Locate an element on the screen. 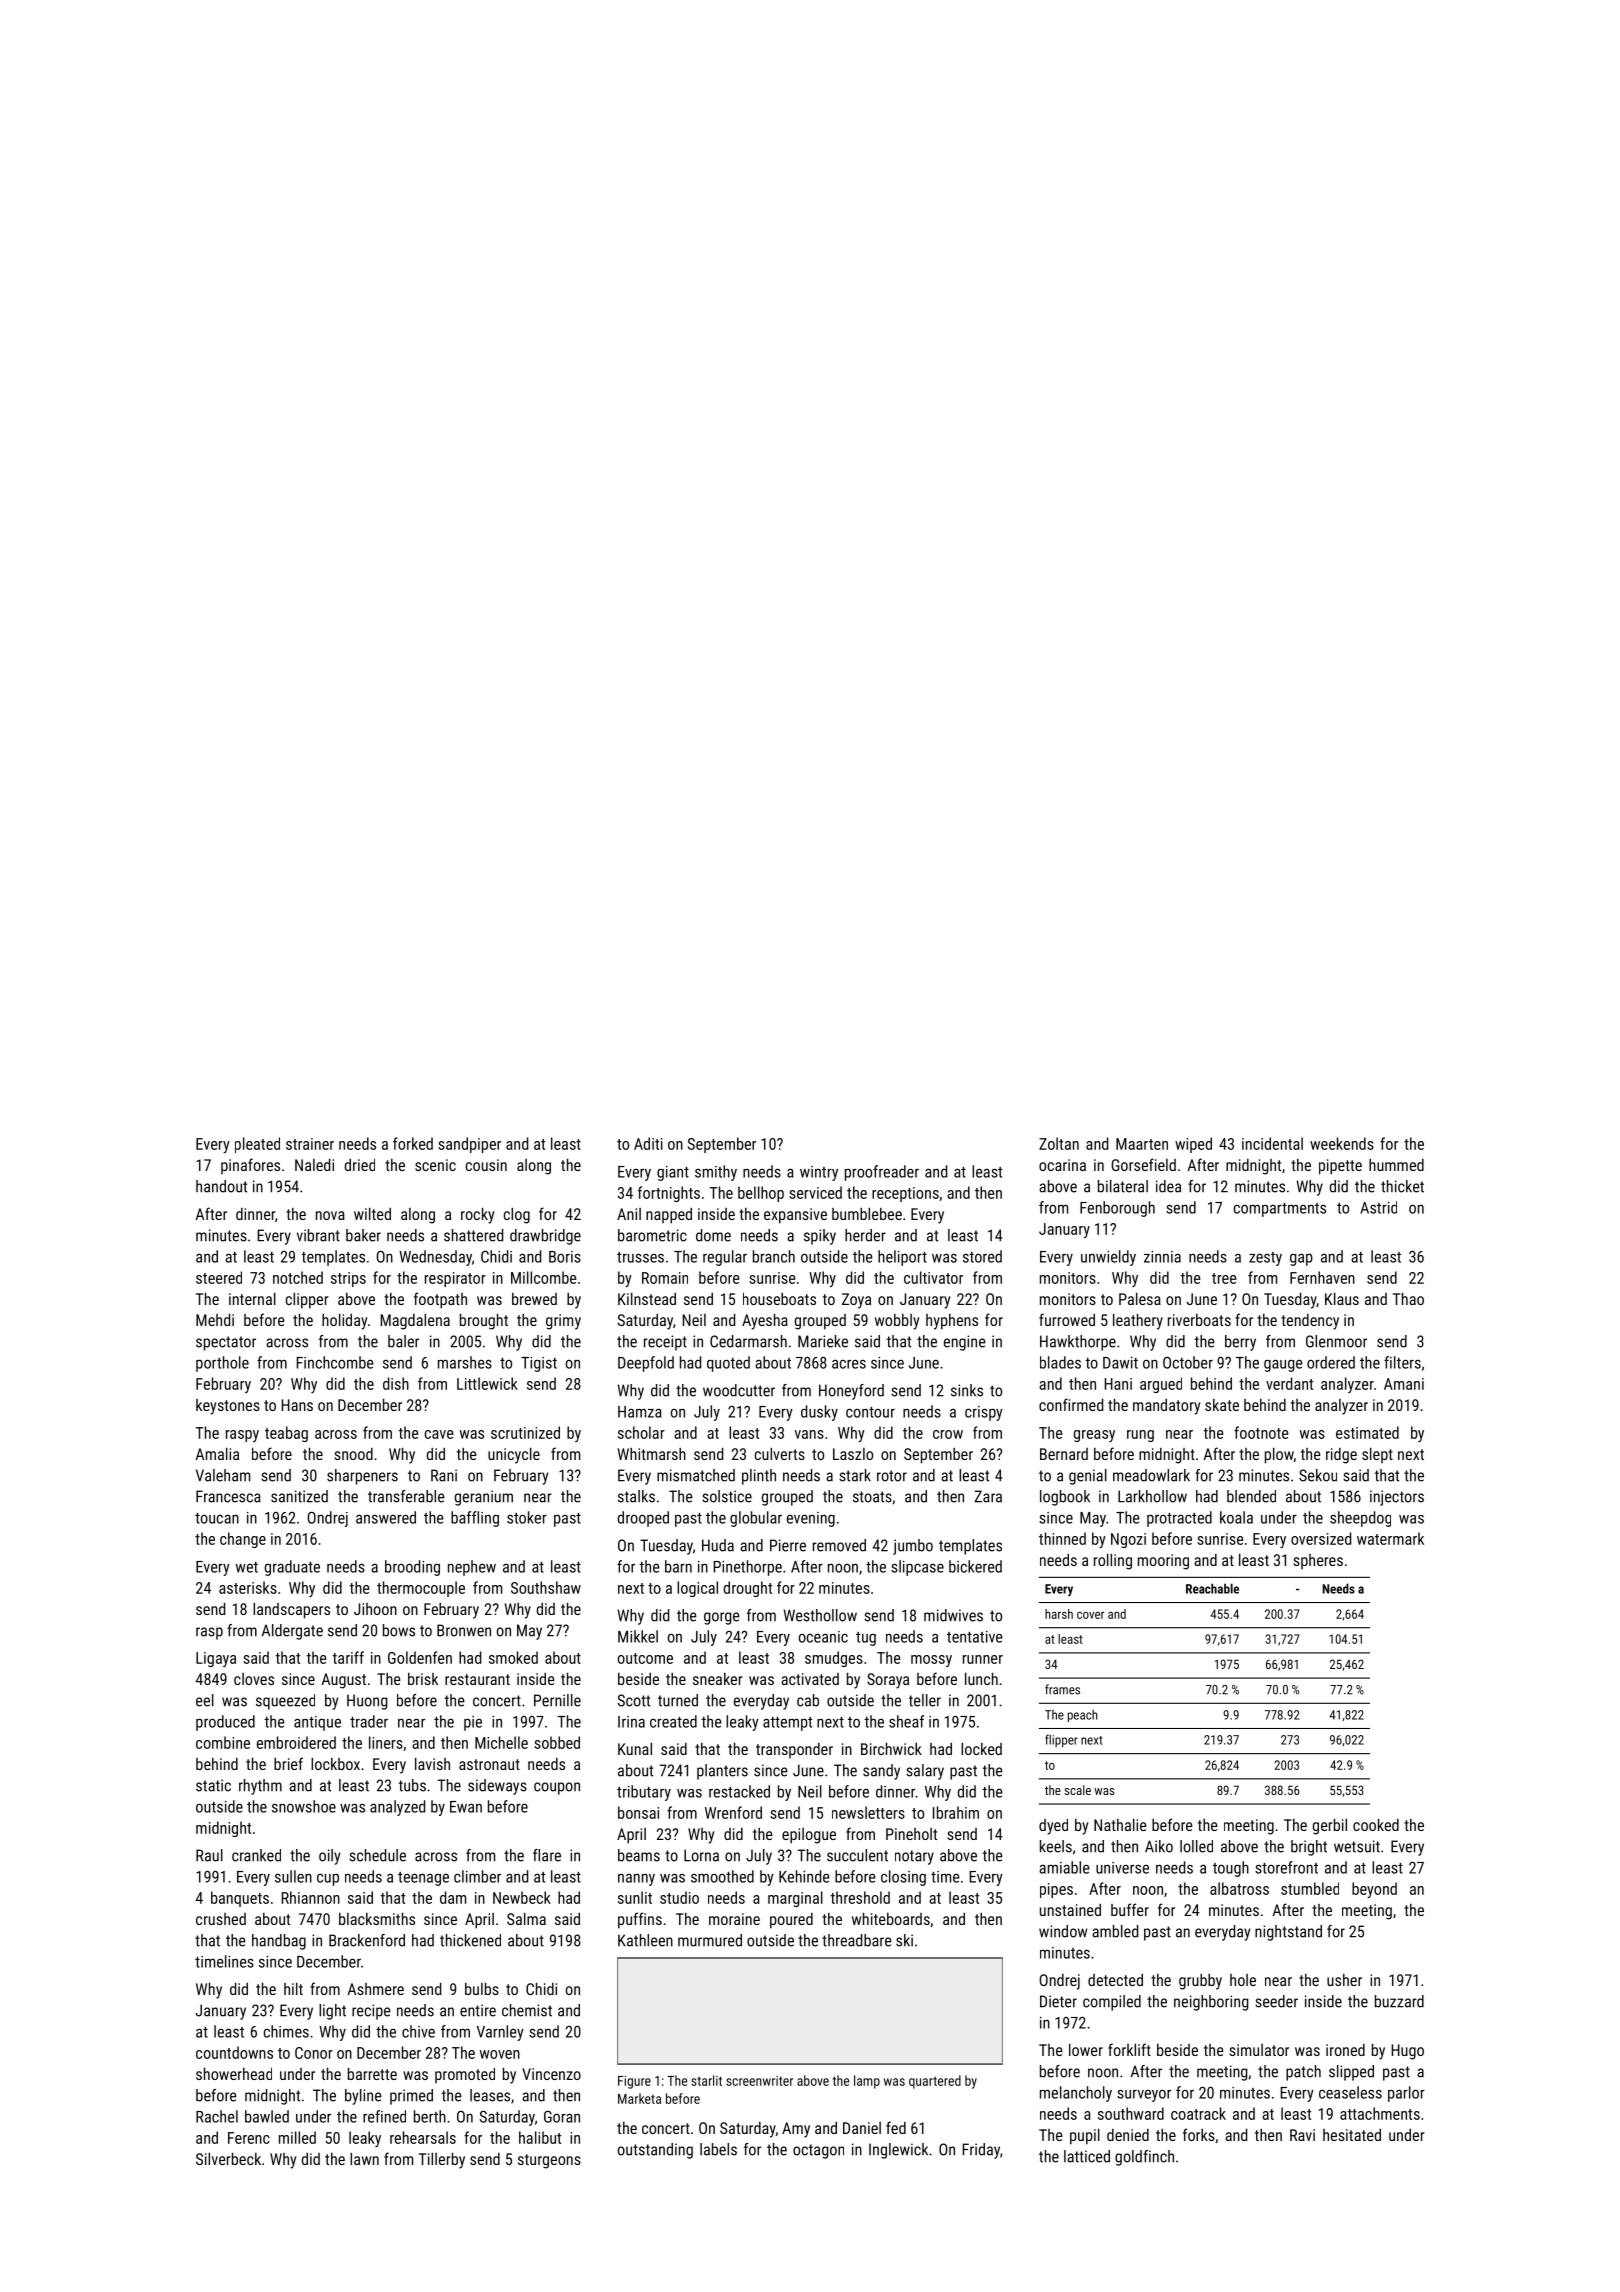 Image resolution: width=1620 pixels, height=2292 pixels. nova is located at coordinates (330, 1215).
